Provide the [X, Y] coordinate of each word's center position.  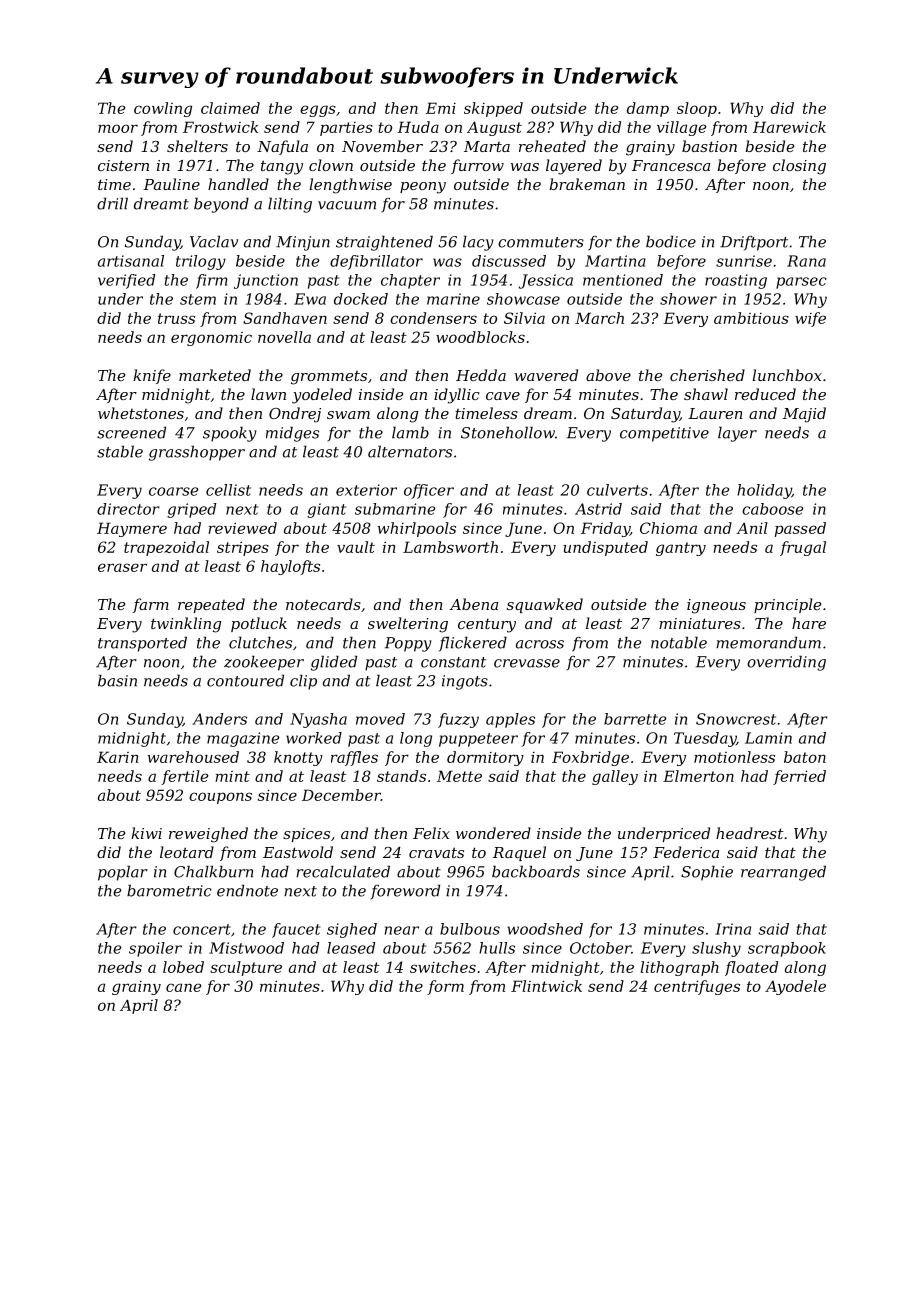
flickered [473, 644]
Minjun [303, 243]
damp [648, 109]
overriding [786, 663]
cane [183, 987]
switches [443, 967]
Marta [487, 146]
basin [117, 680]
